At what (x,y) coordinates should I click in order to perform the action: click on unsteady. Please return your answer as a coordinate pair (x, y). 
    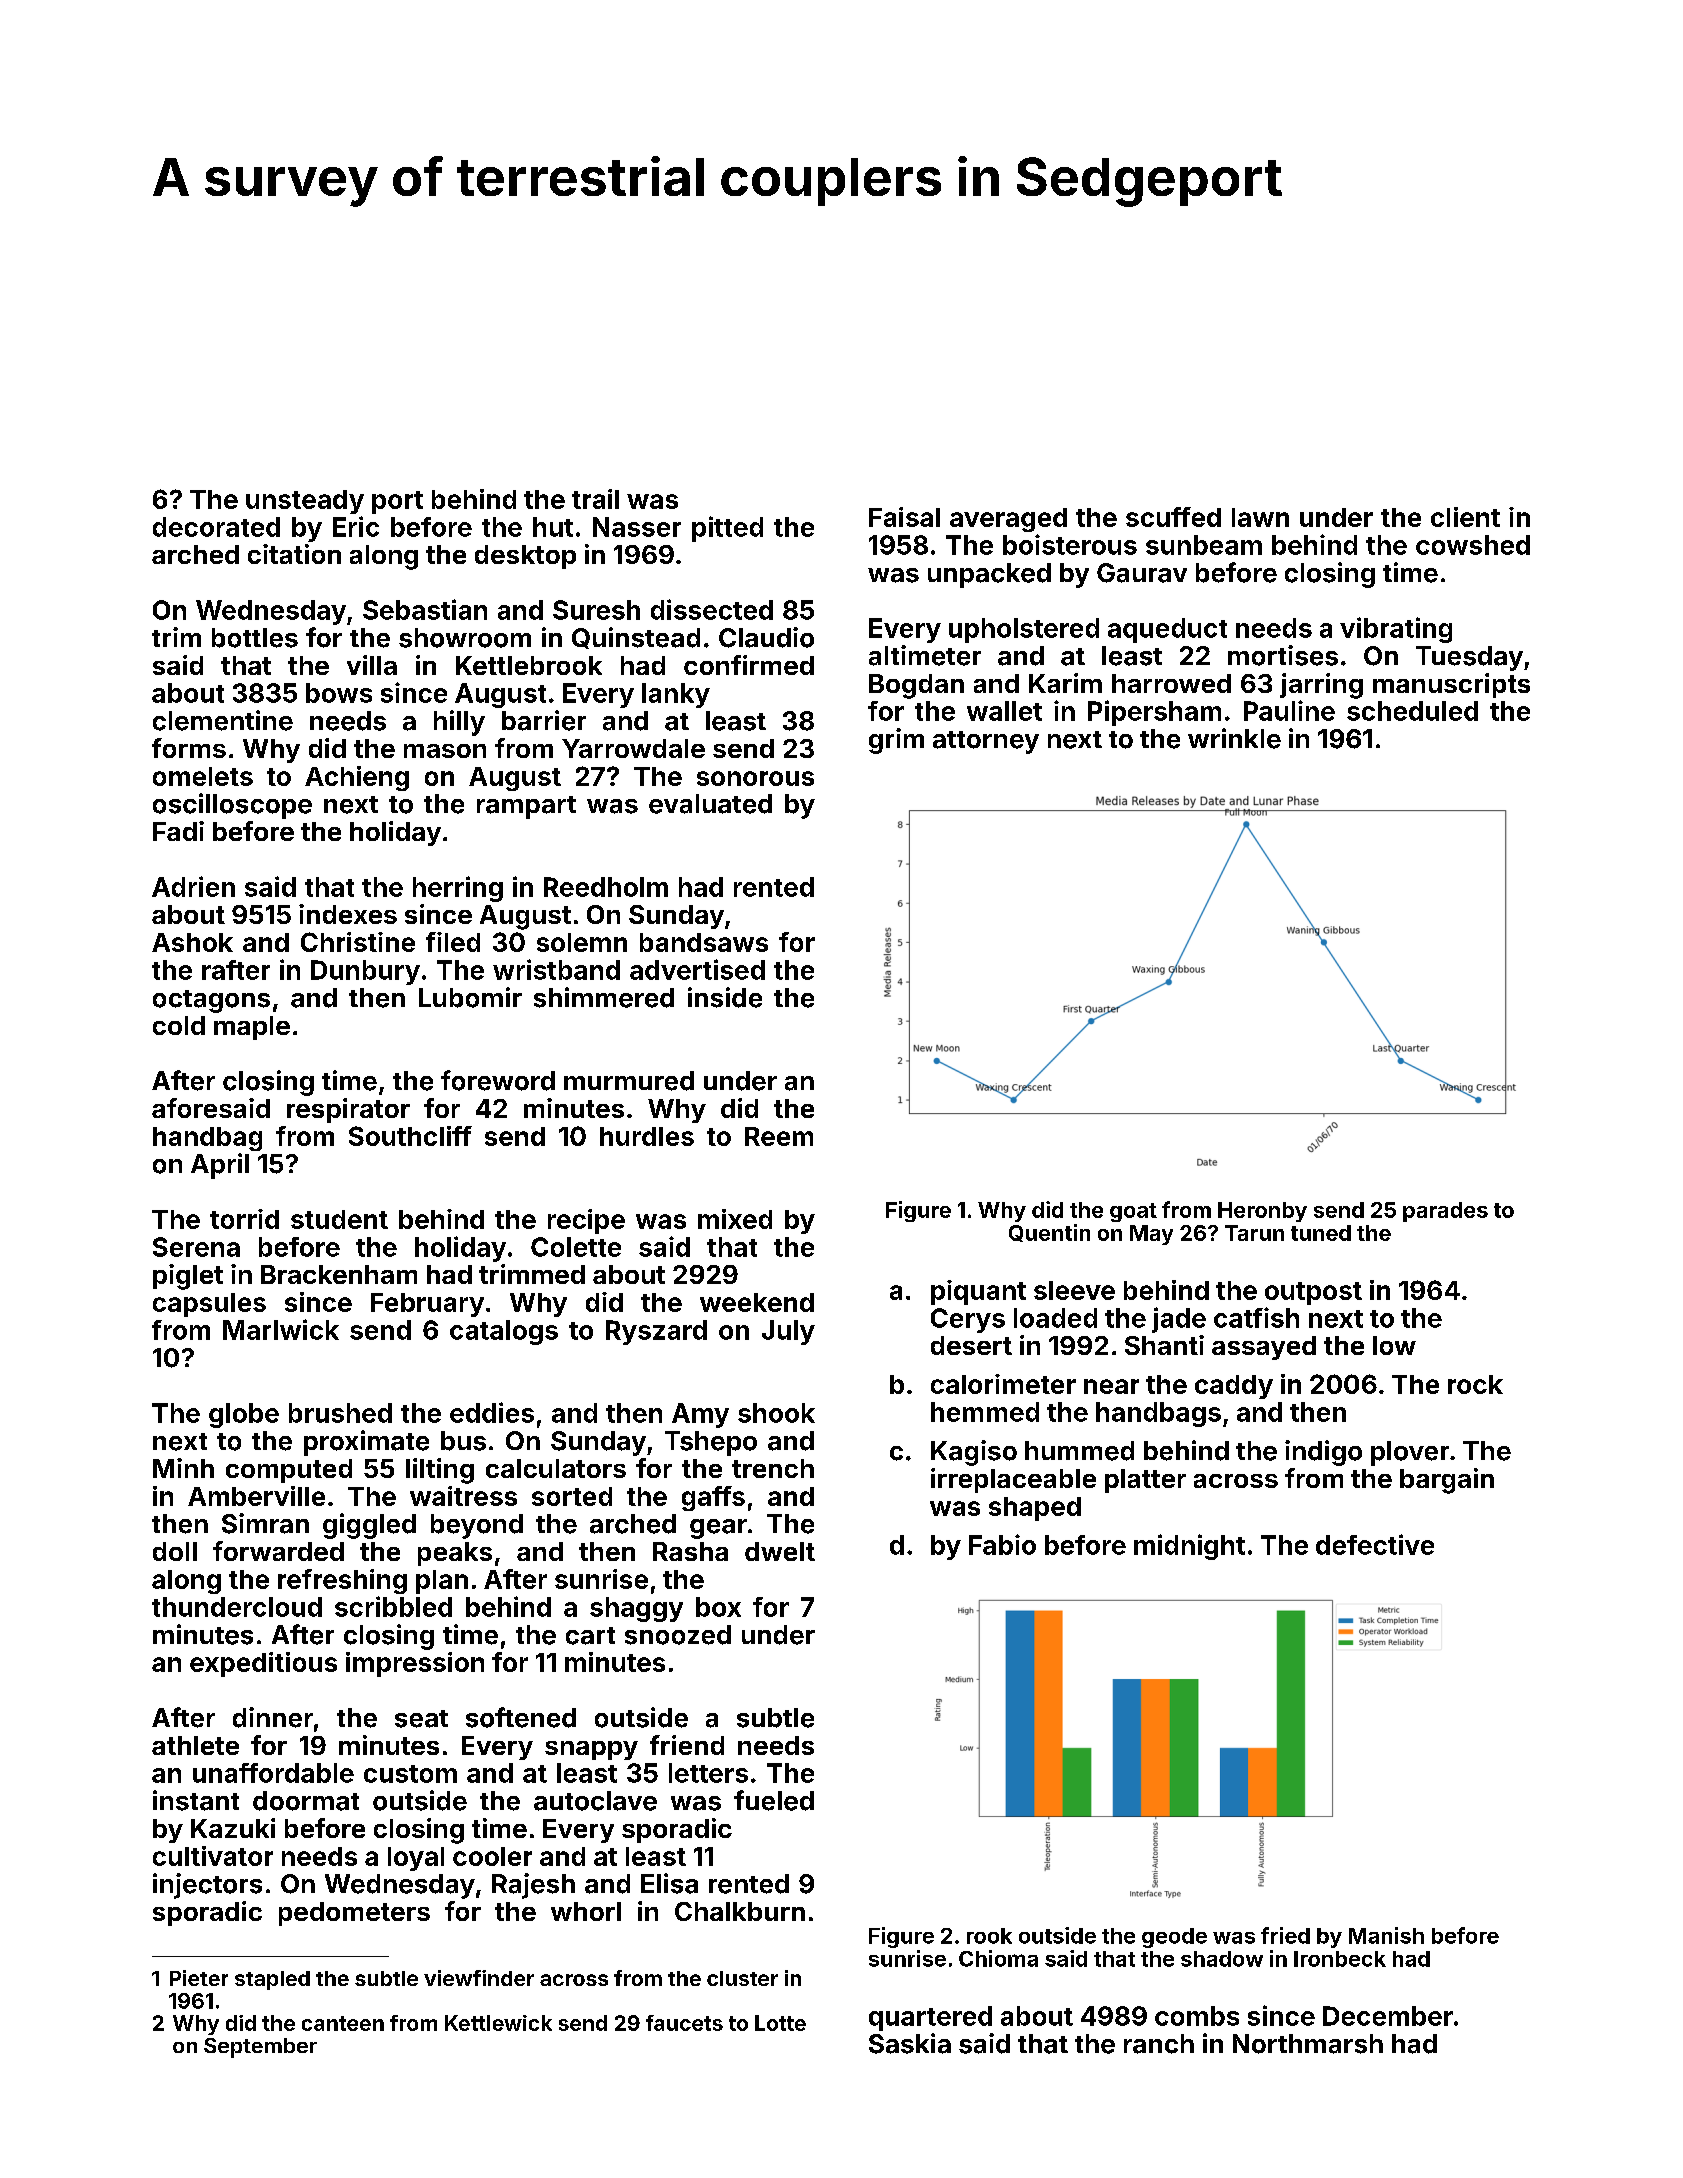
    Looking at the image, I should click on (305, 502).
